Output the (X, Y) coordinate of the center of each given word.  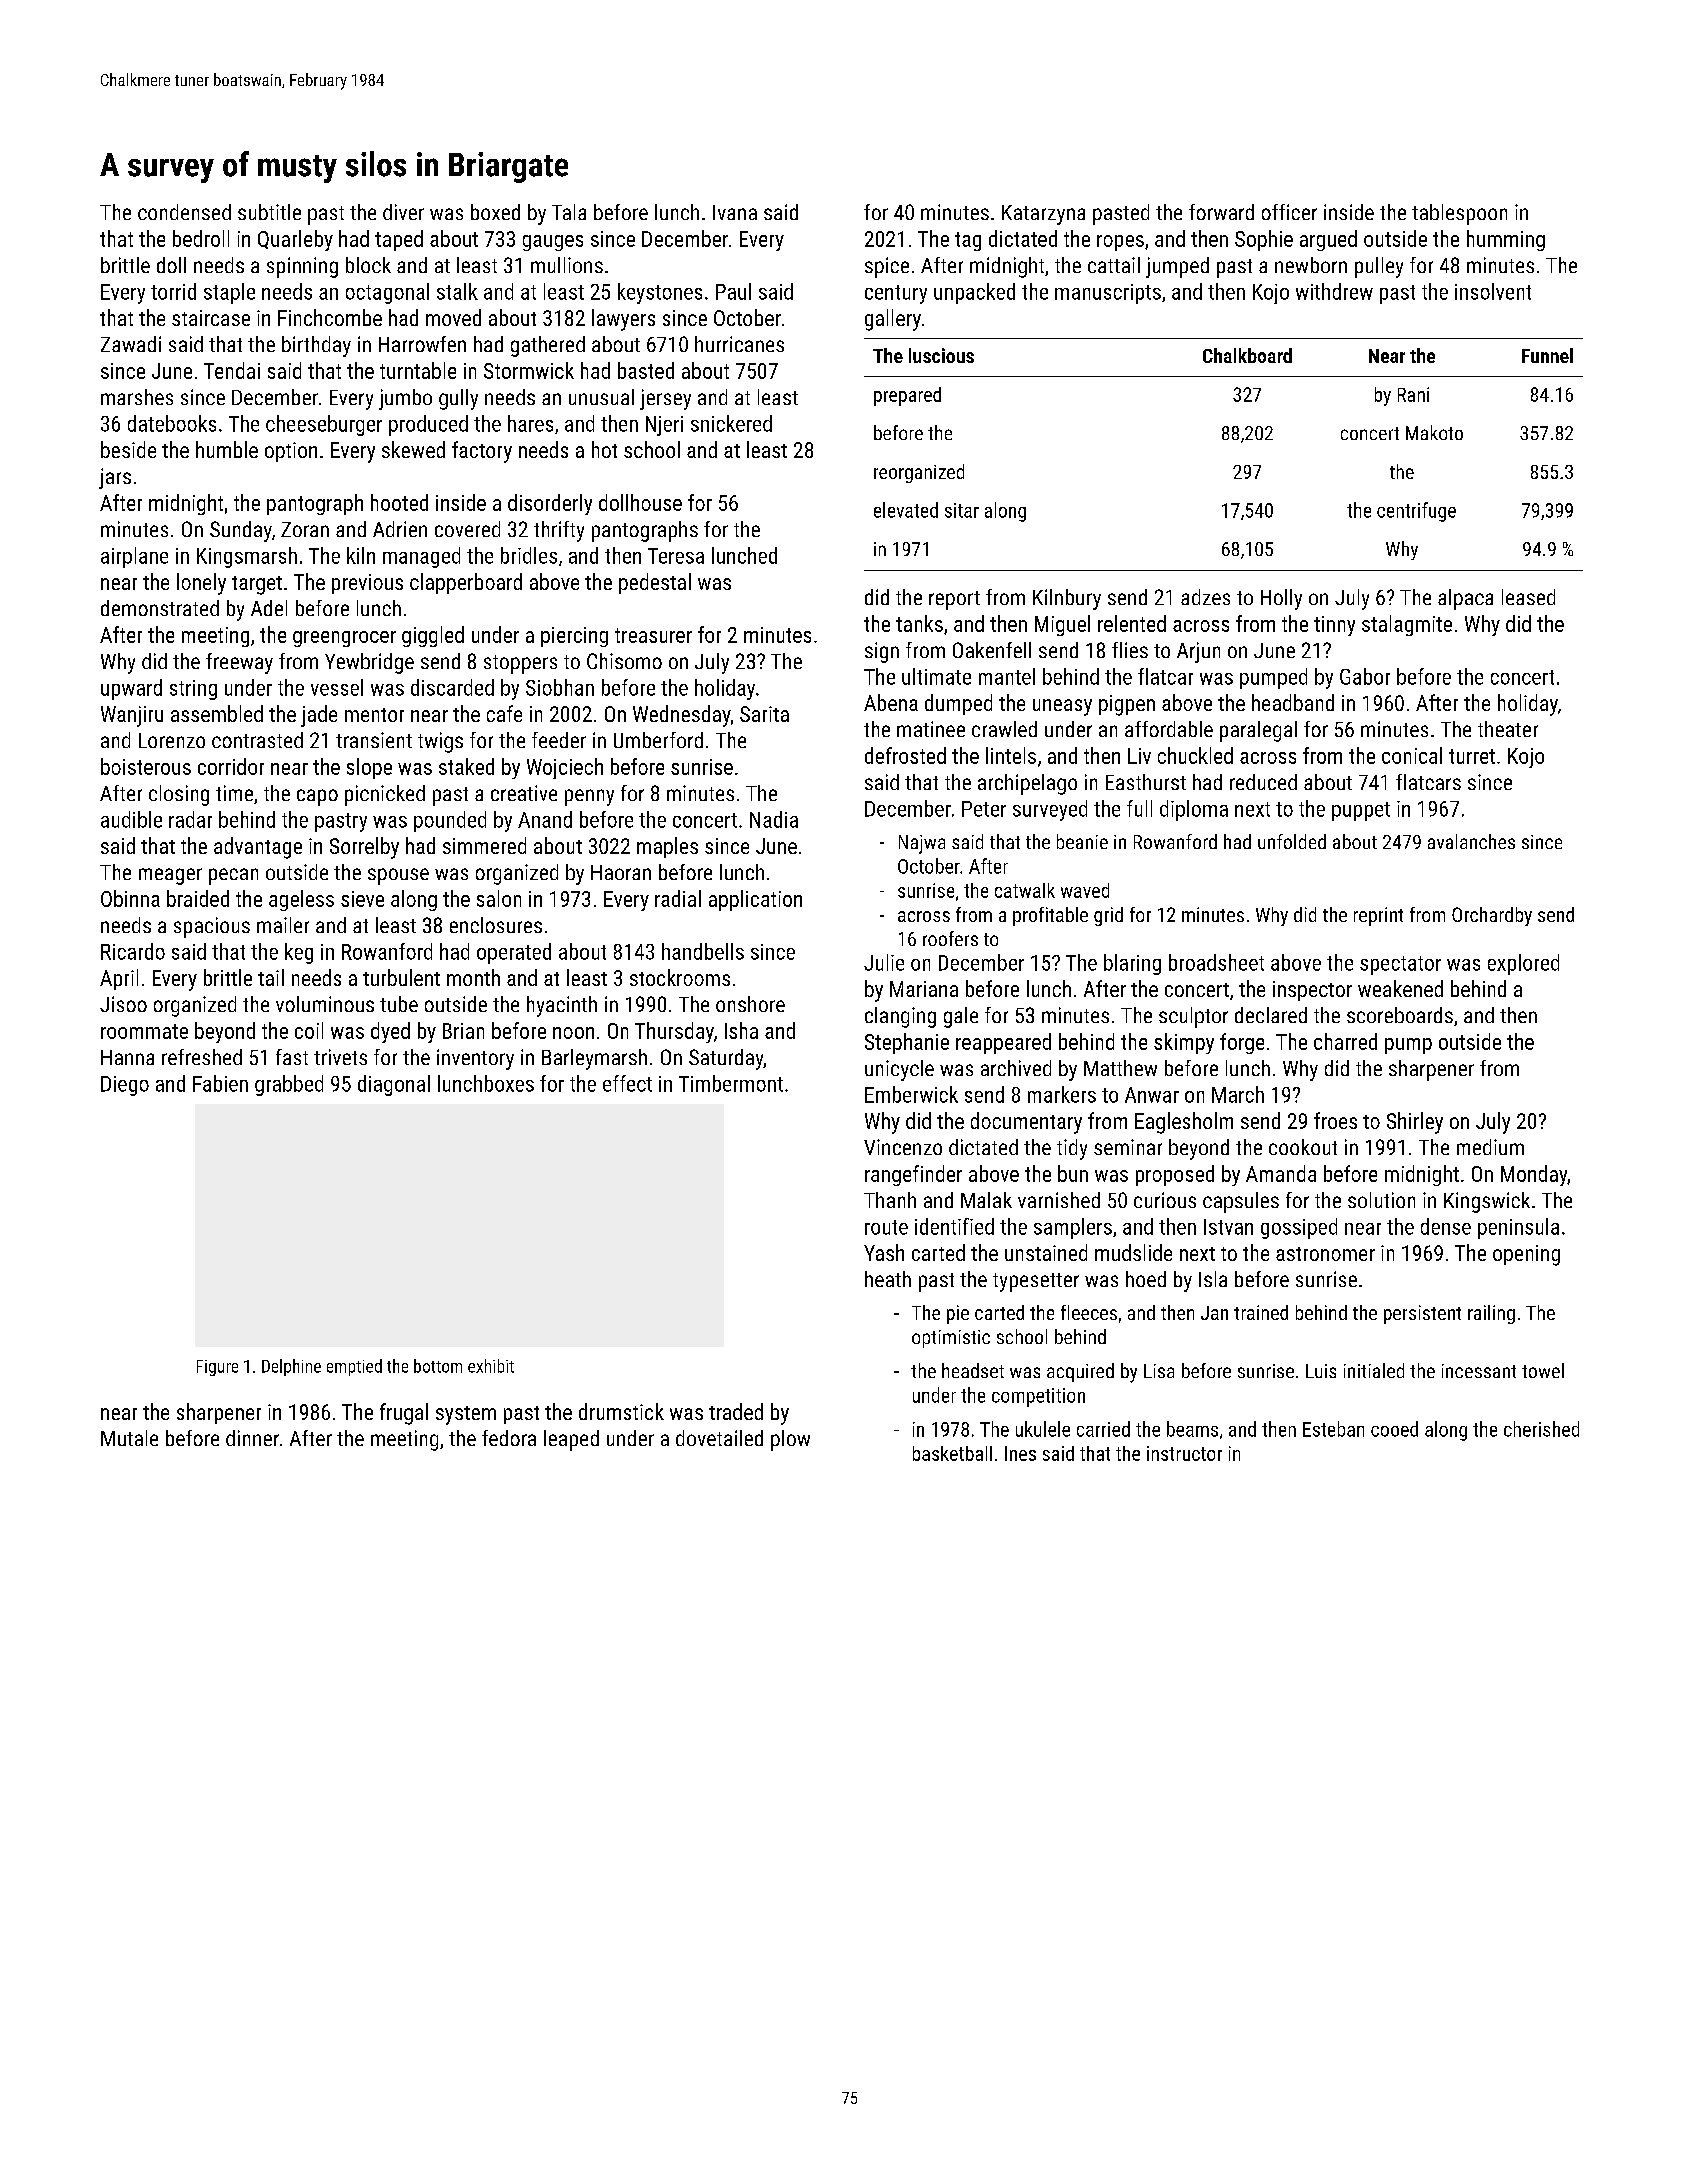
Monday (1534, 1175)
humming (1506, 240)
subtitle (269, 212)
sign (882, 652)
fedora (509, 1438)
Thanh (890, 1200)
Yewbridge (369, 663)
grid (1108, 916)
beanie (1082, 841)
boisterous (146, 766)
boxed (495, 212)
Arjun (1198, 652)
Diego (125, 1086)
